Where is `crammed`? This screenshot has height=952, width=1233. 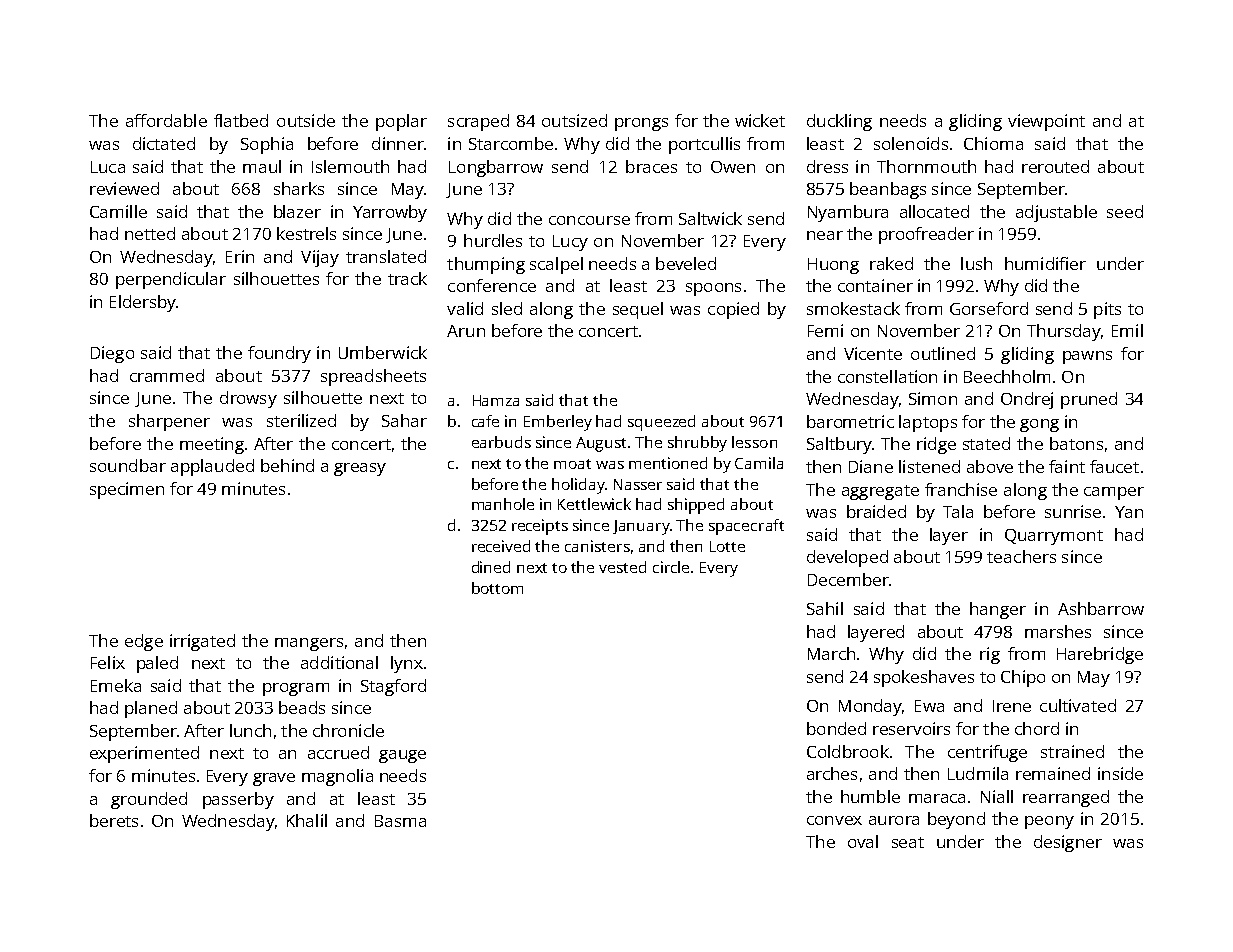
crammed is located at coordinates (167, 375).
